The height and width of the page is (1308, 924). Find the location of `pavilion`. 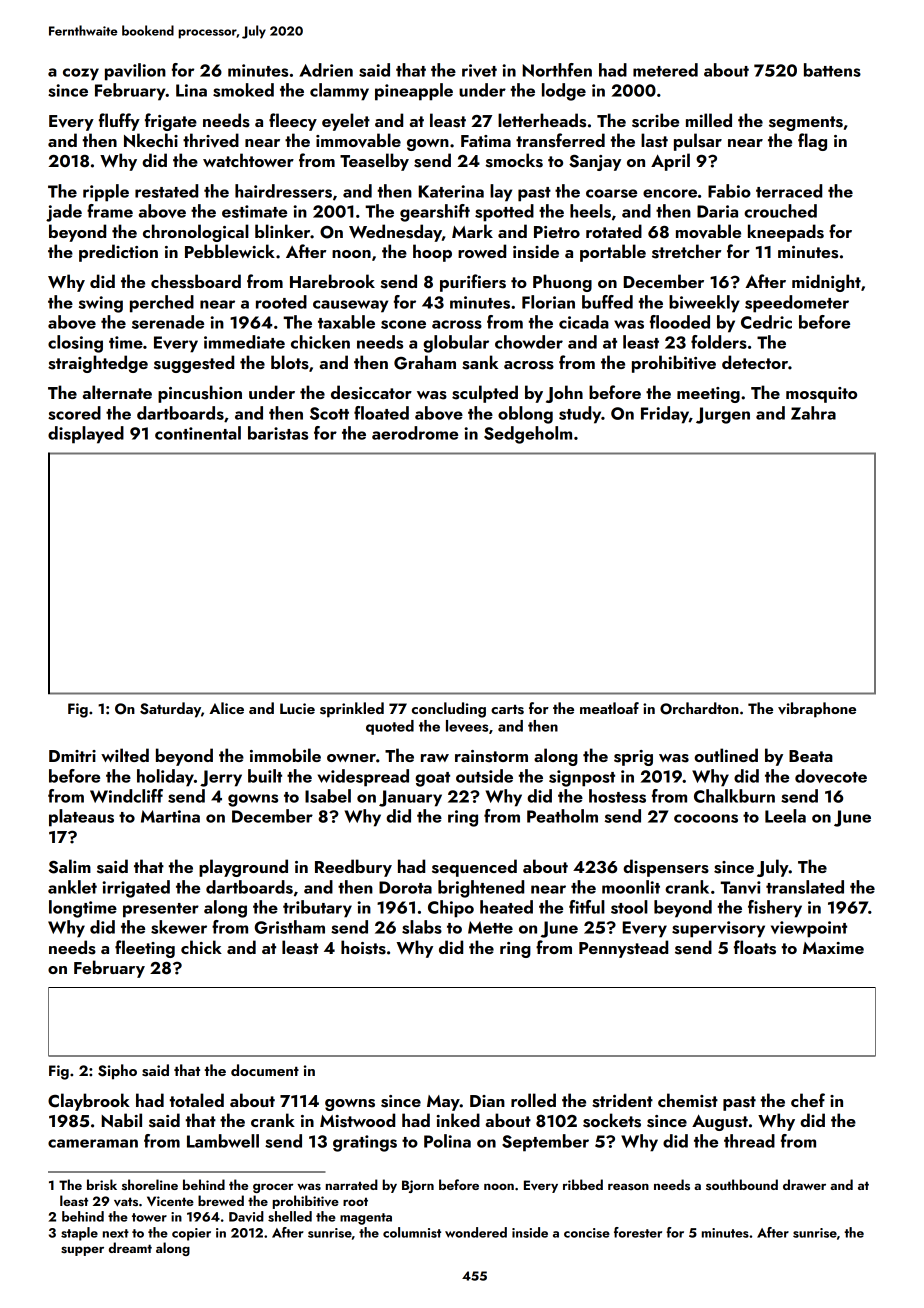

pavilion is located at coordinates (135, 72).
